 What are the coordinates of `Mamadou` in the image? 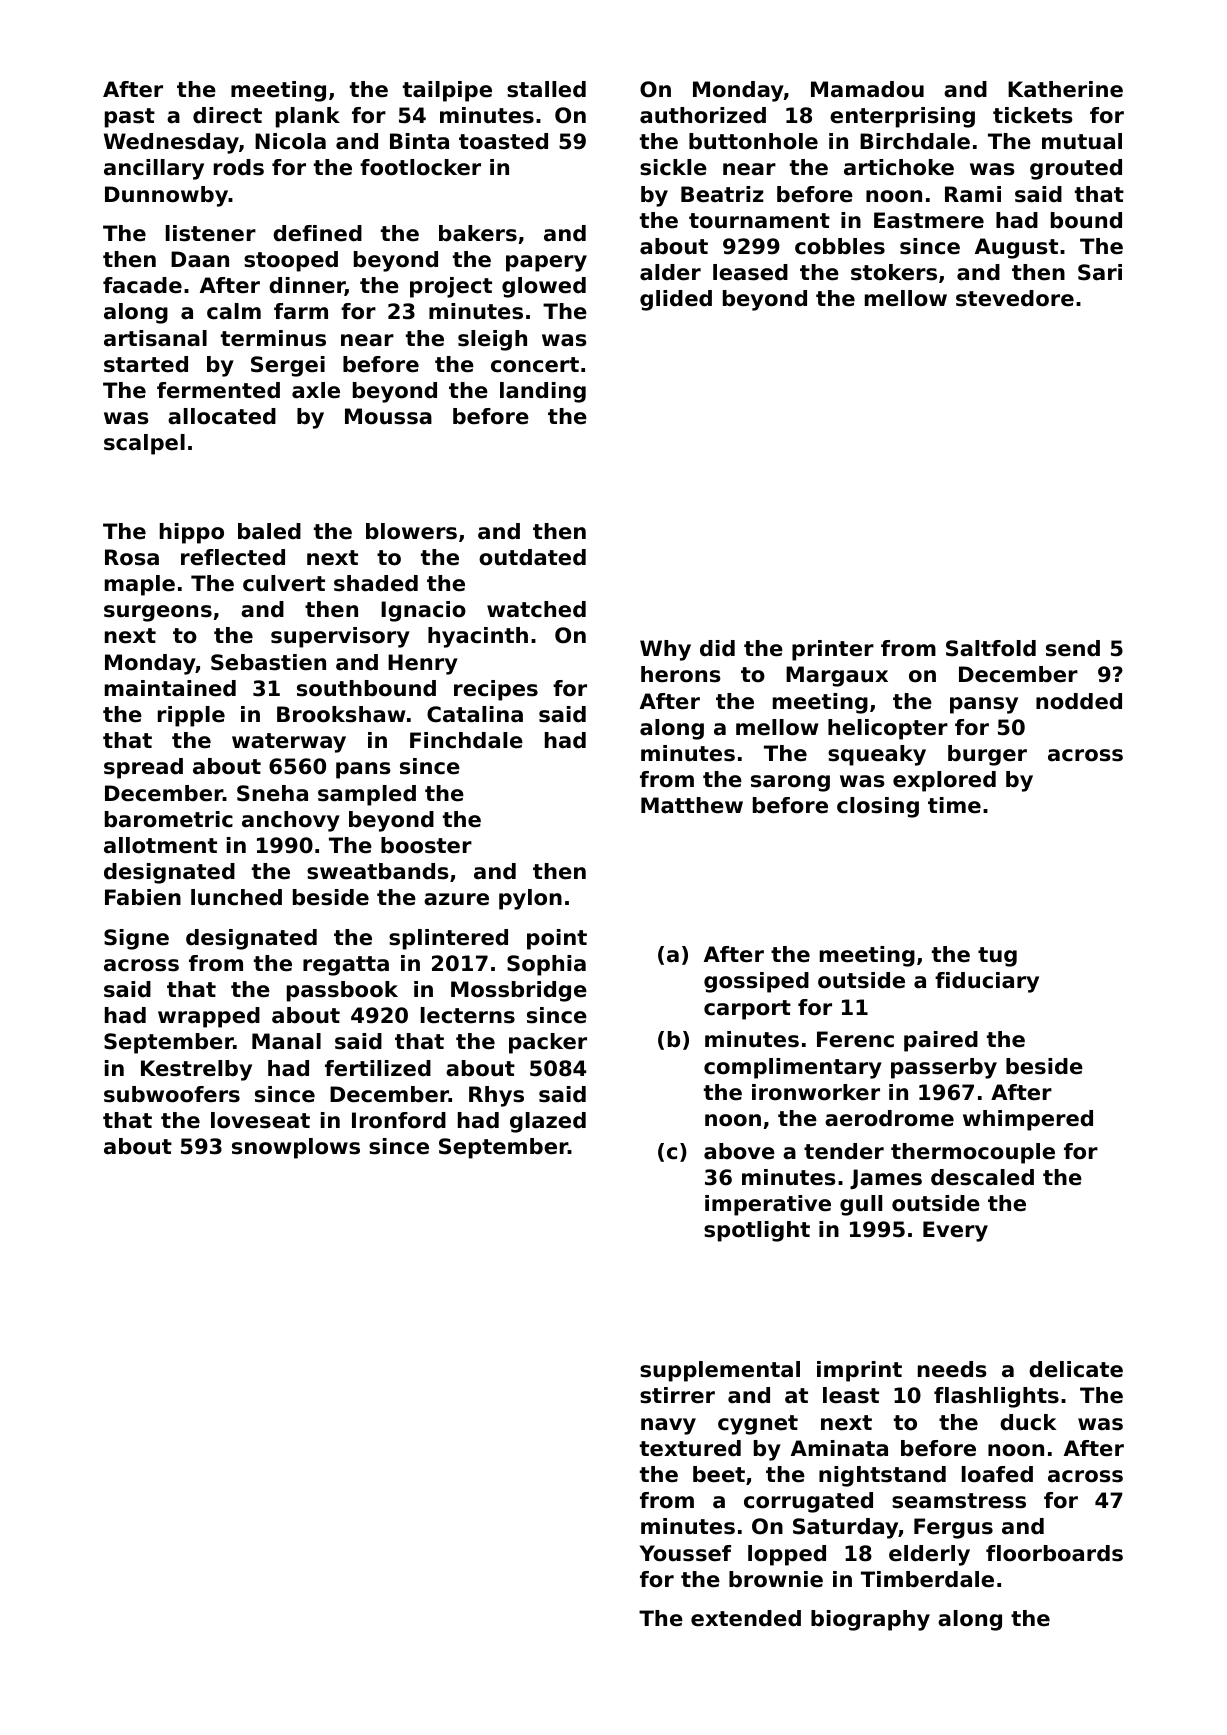 It's located at (867, 89).
